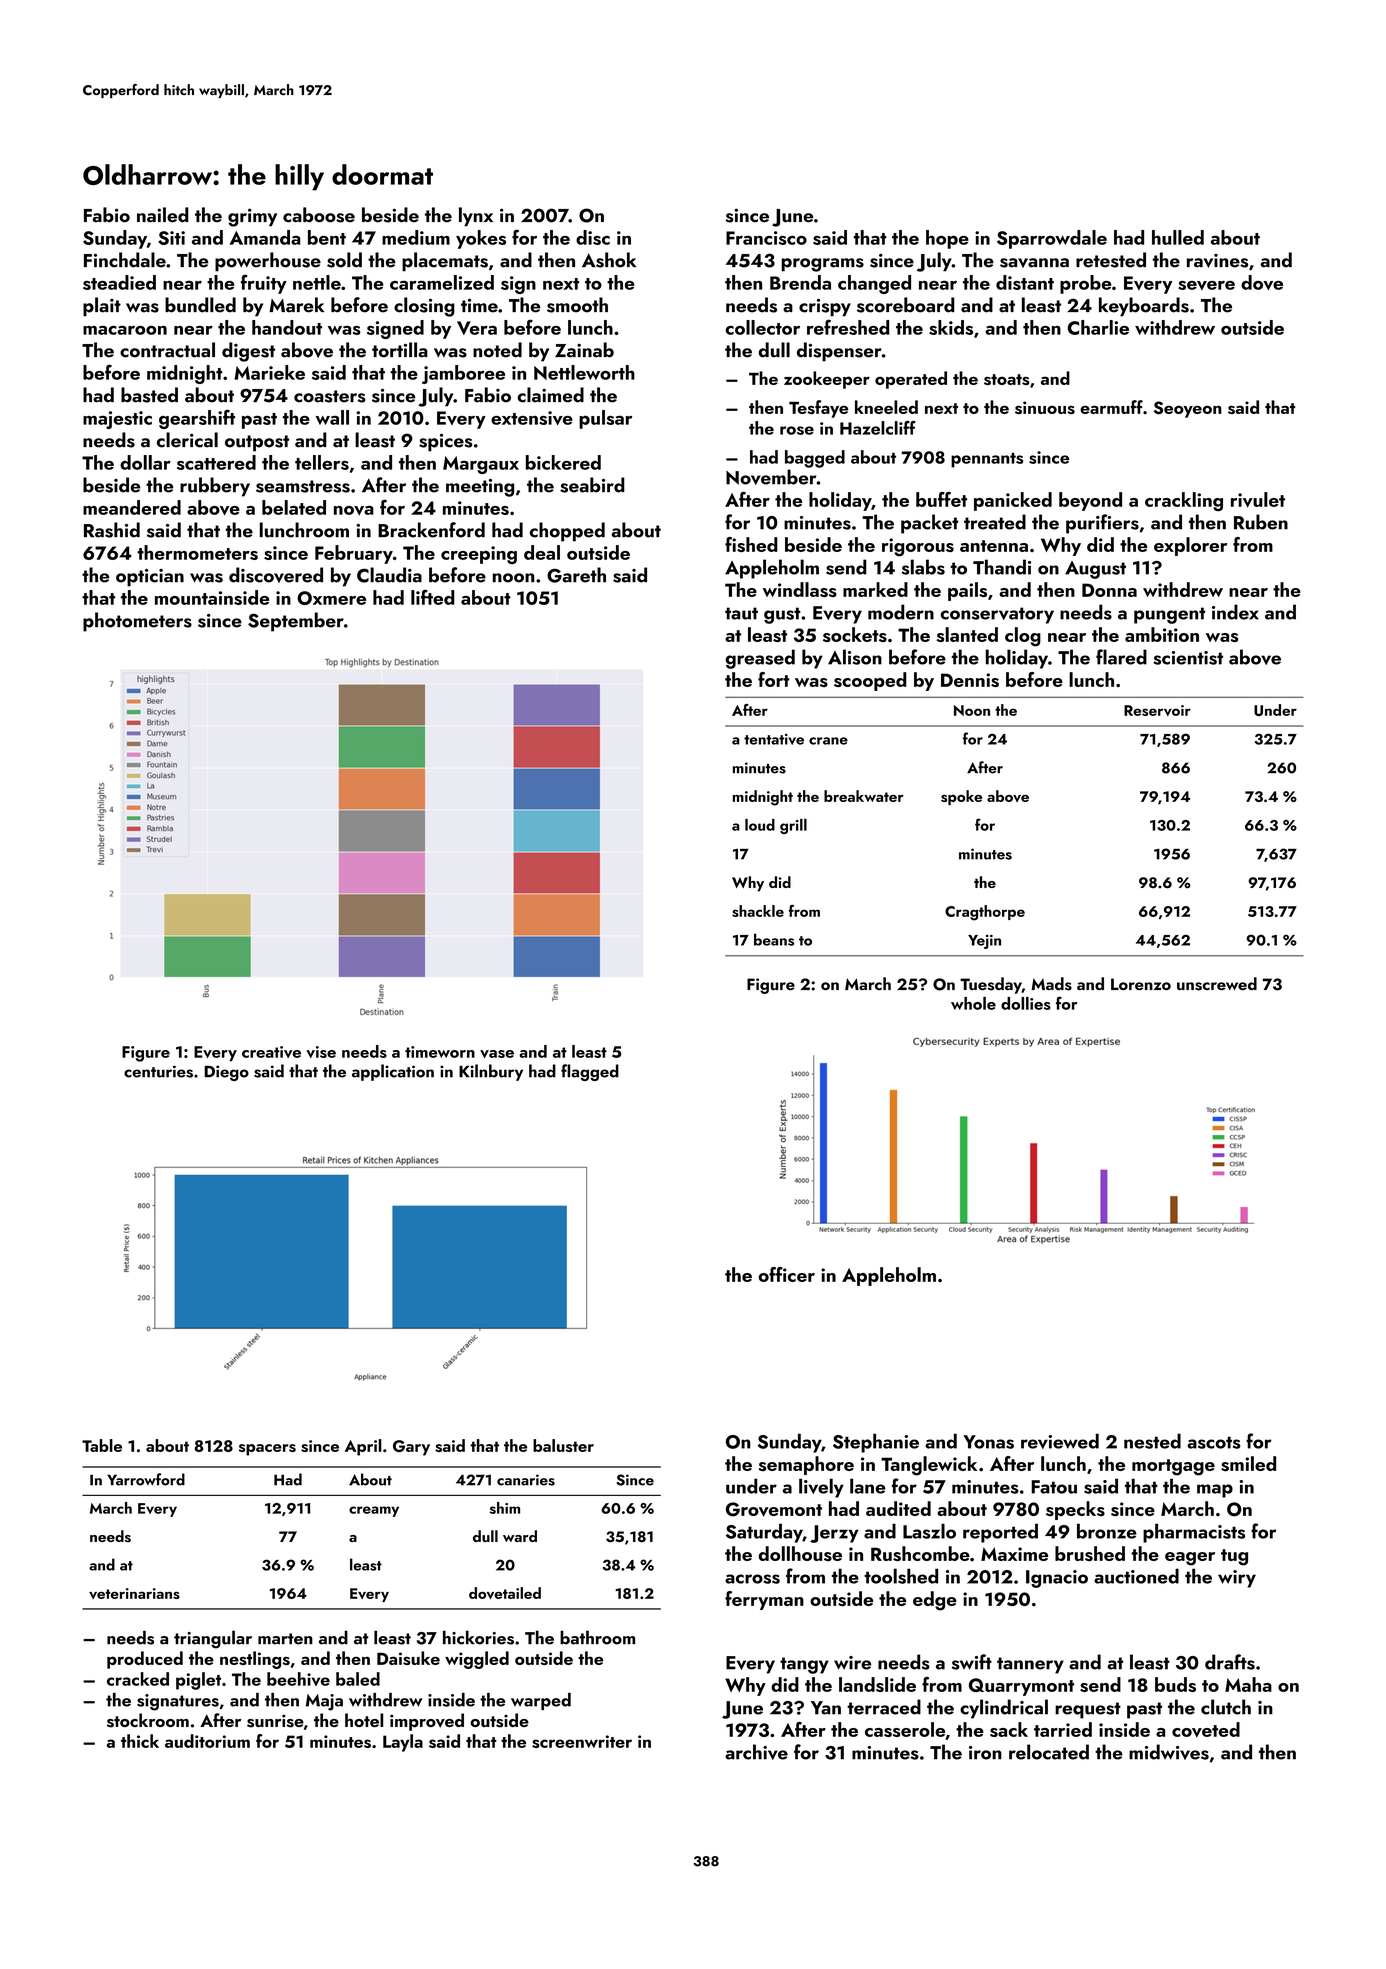 This document has height=1969, width=1386. What do you see at coordinates (1170, 615) in the document?
I see `pungent` at bounding box center [1170, 615].
